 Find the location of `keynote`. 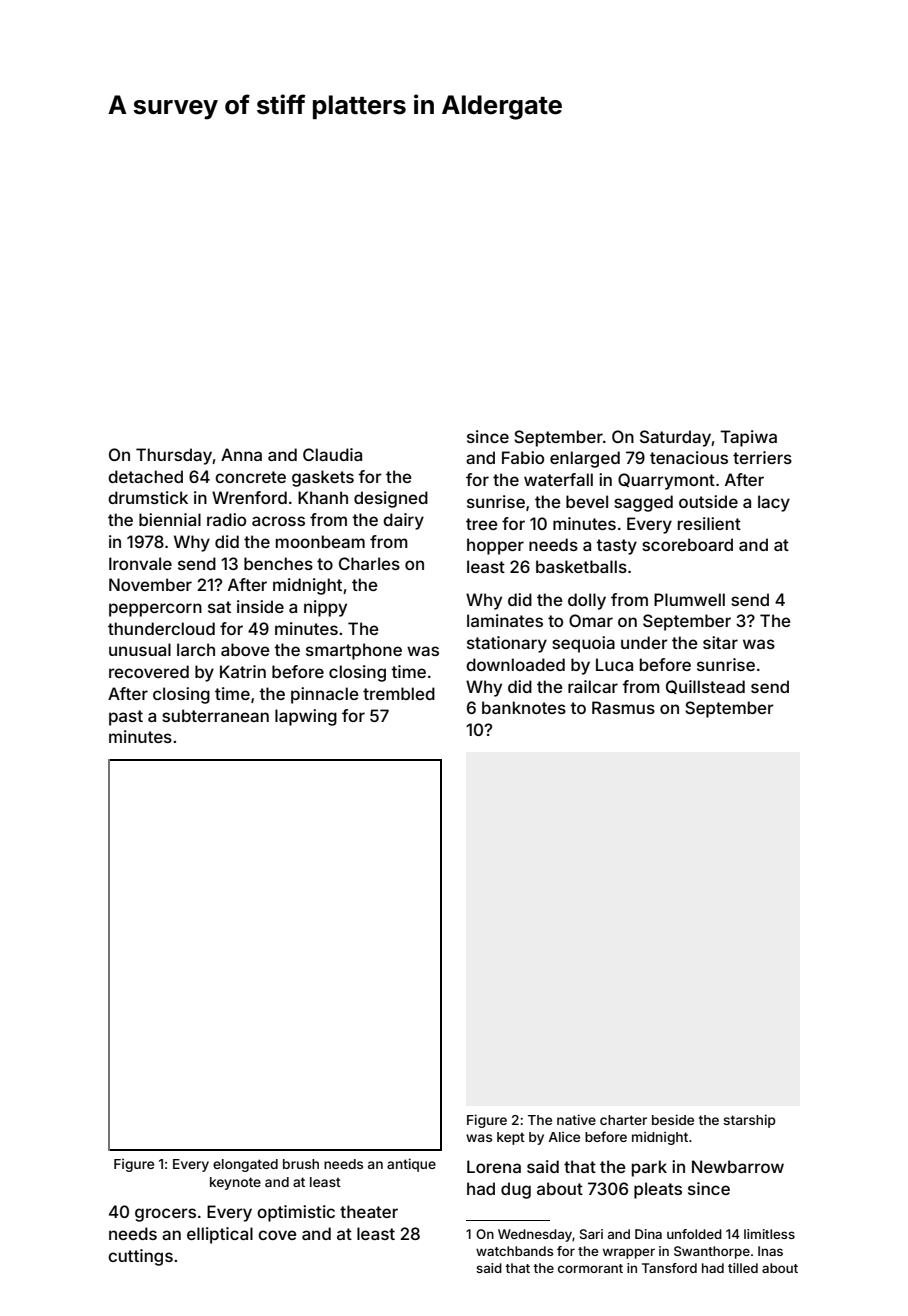

keynote is located at coordinates (235, 1183).
